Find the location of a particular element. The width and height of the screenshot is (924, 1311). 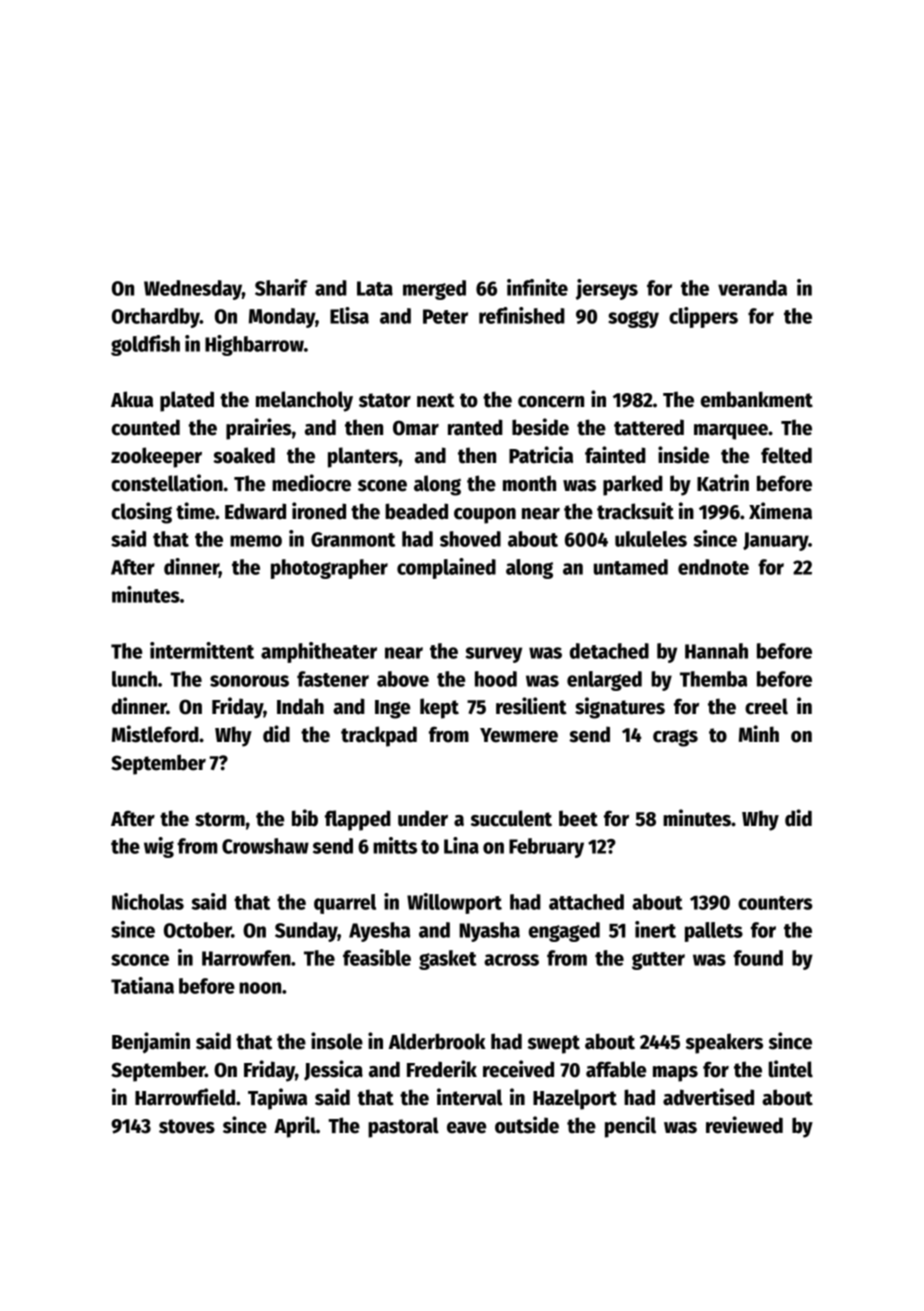

intermittent is located at coordinates (202, 650).
